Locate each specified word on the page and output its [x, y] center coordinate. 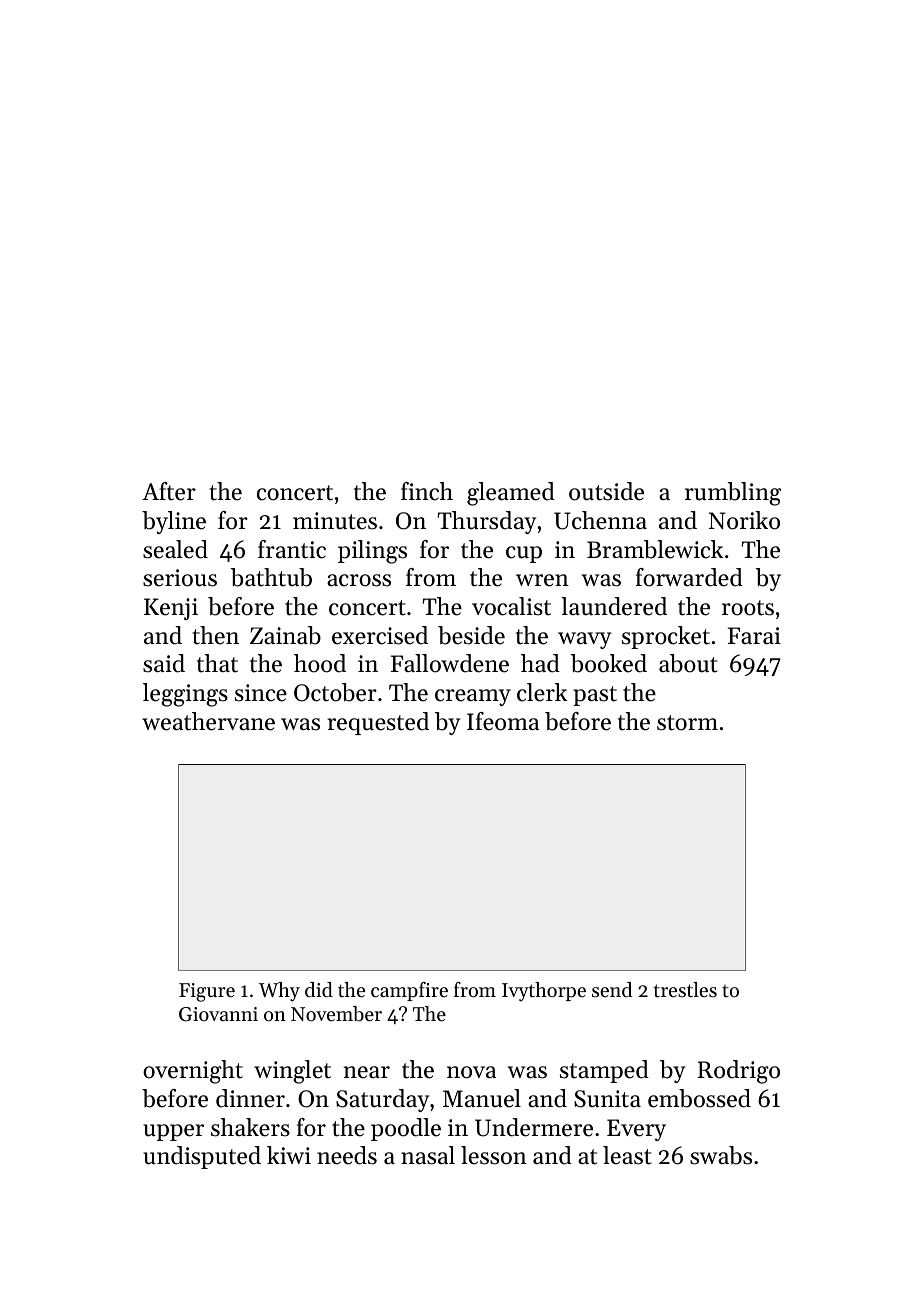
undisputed [202, 1157]
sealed [175, 549]
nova [471, 1072]
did [319, 989]
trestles [685, 990]
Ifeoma [503, 721]
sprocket [666, 637]
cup [524, 554]
